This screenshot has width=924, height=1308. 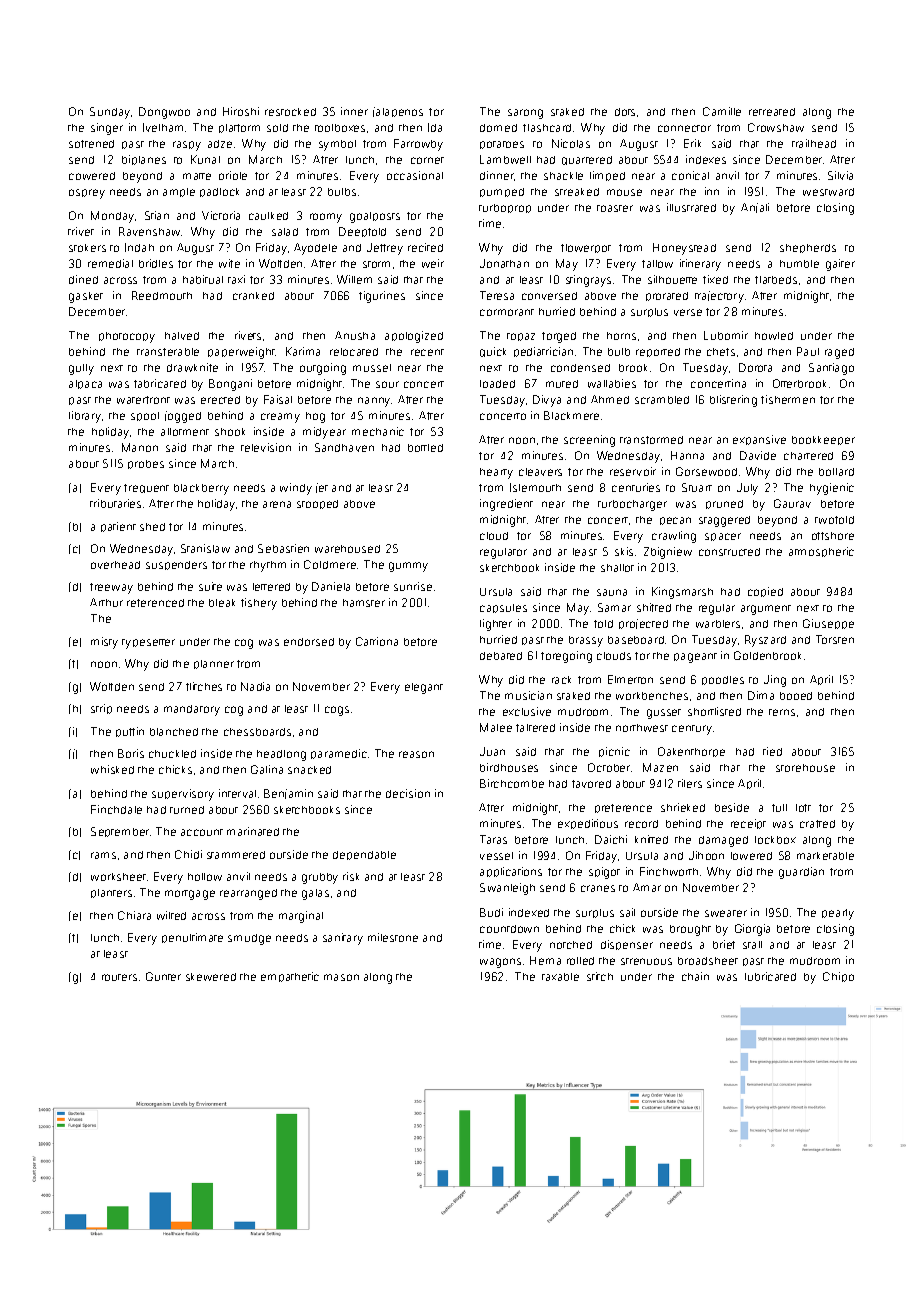 I want to click on warehoused, so click(x=347, y=549).
